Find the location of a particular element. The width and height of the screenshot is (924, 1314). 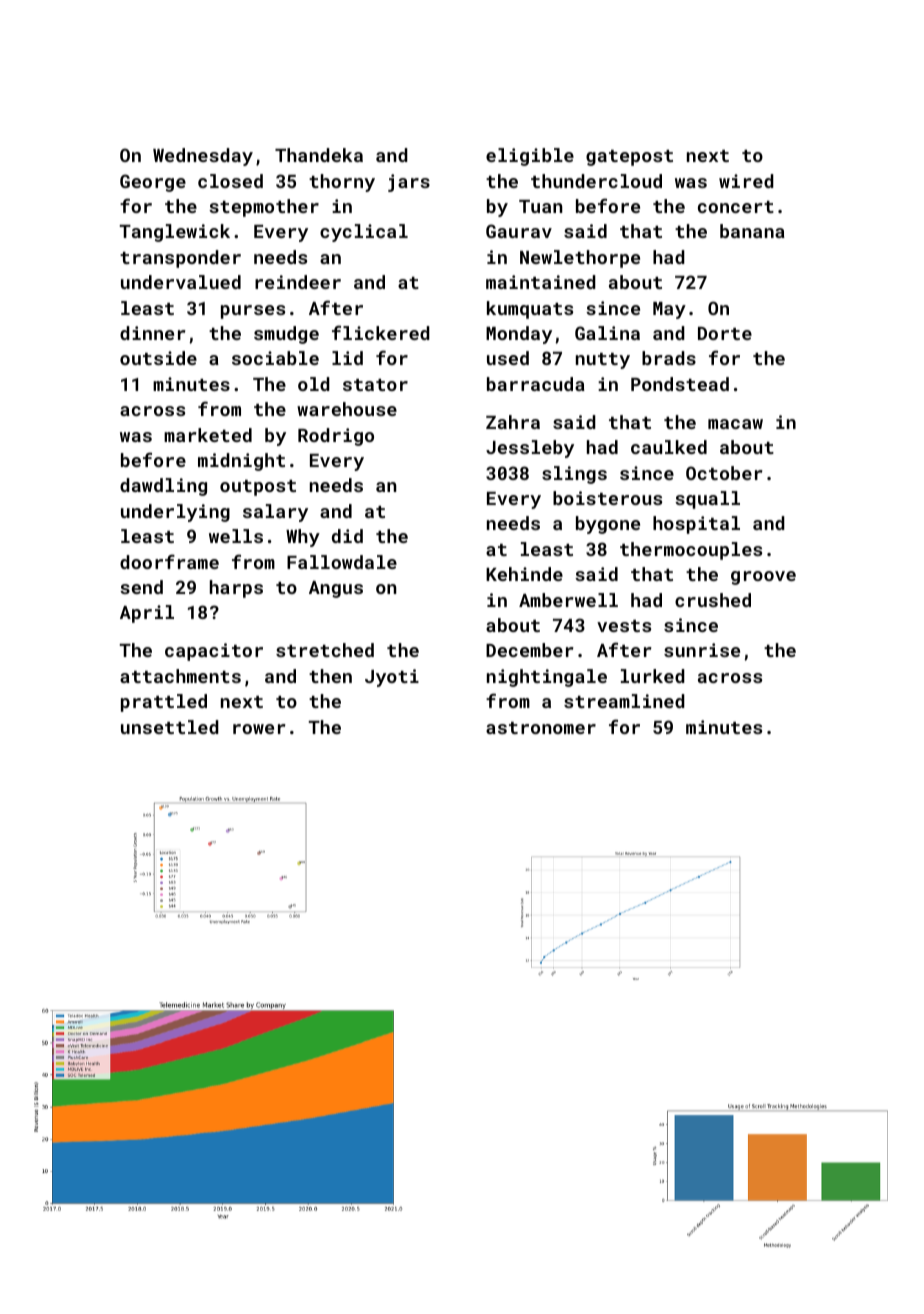

Rodrigo is located at coordinates (336, 437).
